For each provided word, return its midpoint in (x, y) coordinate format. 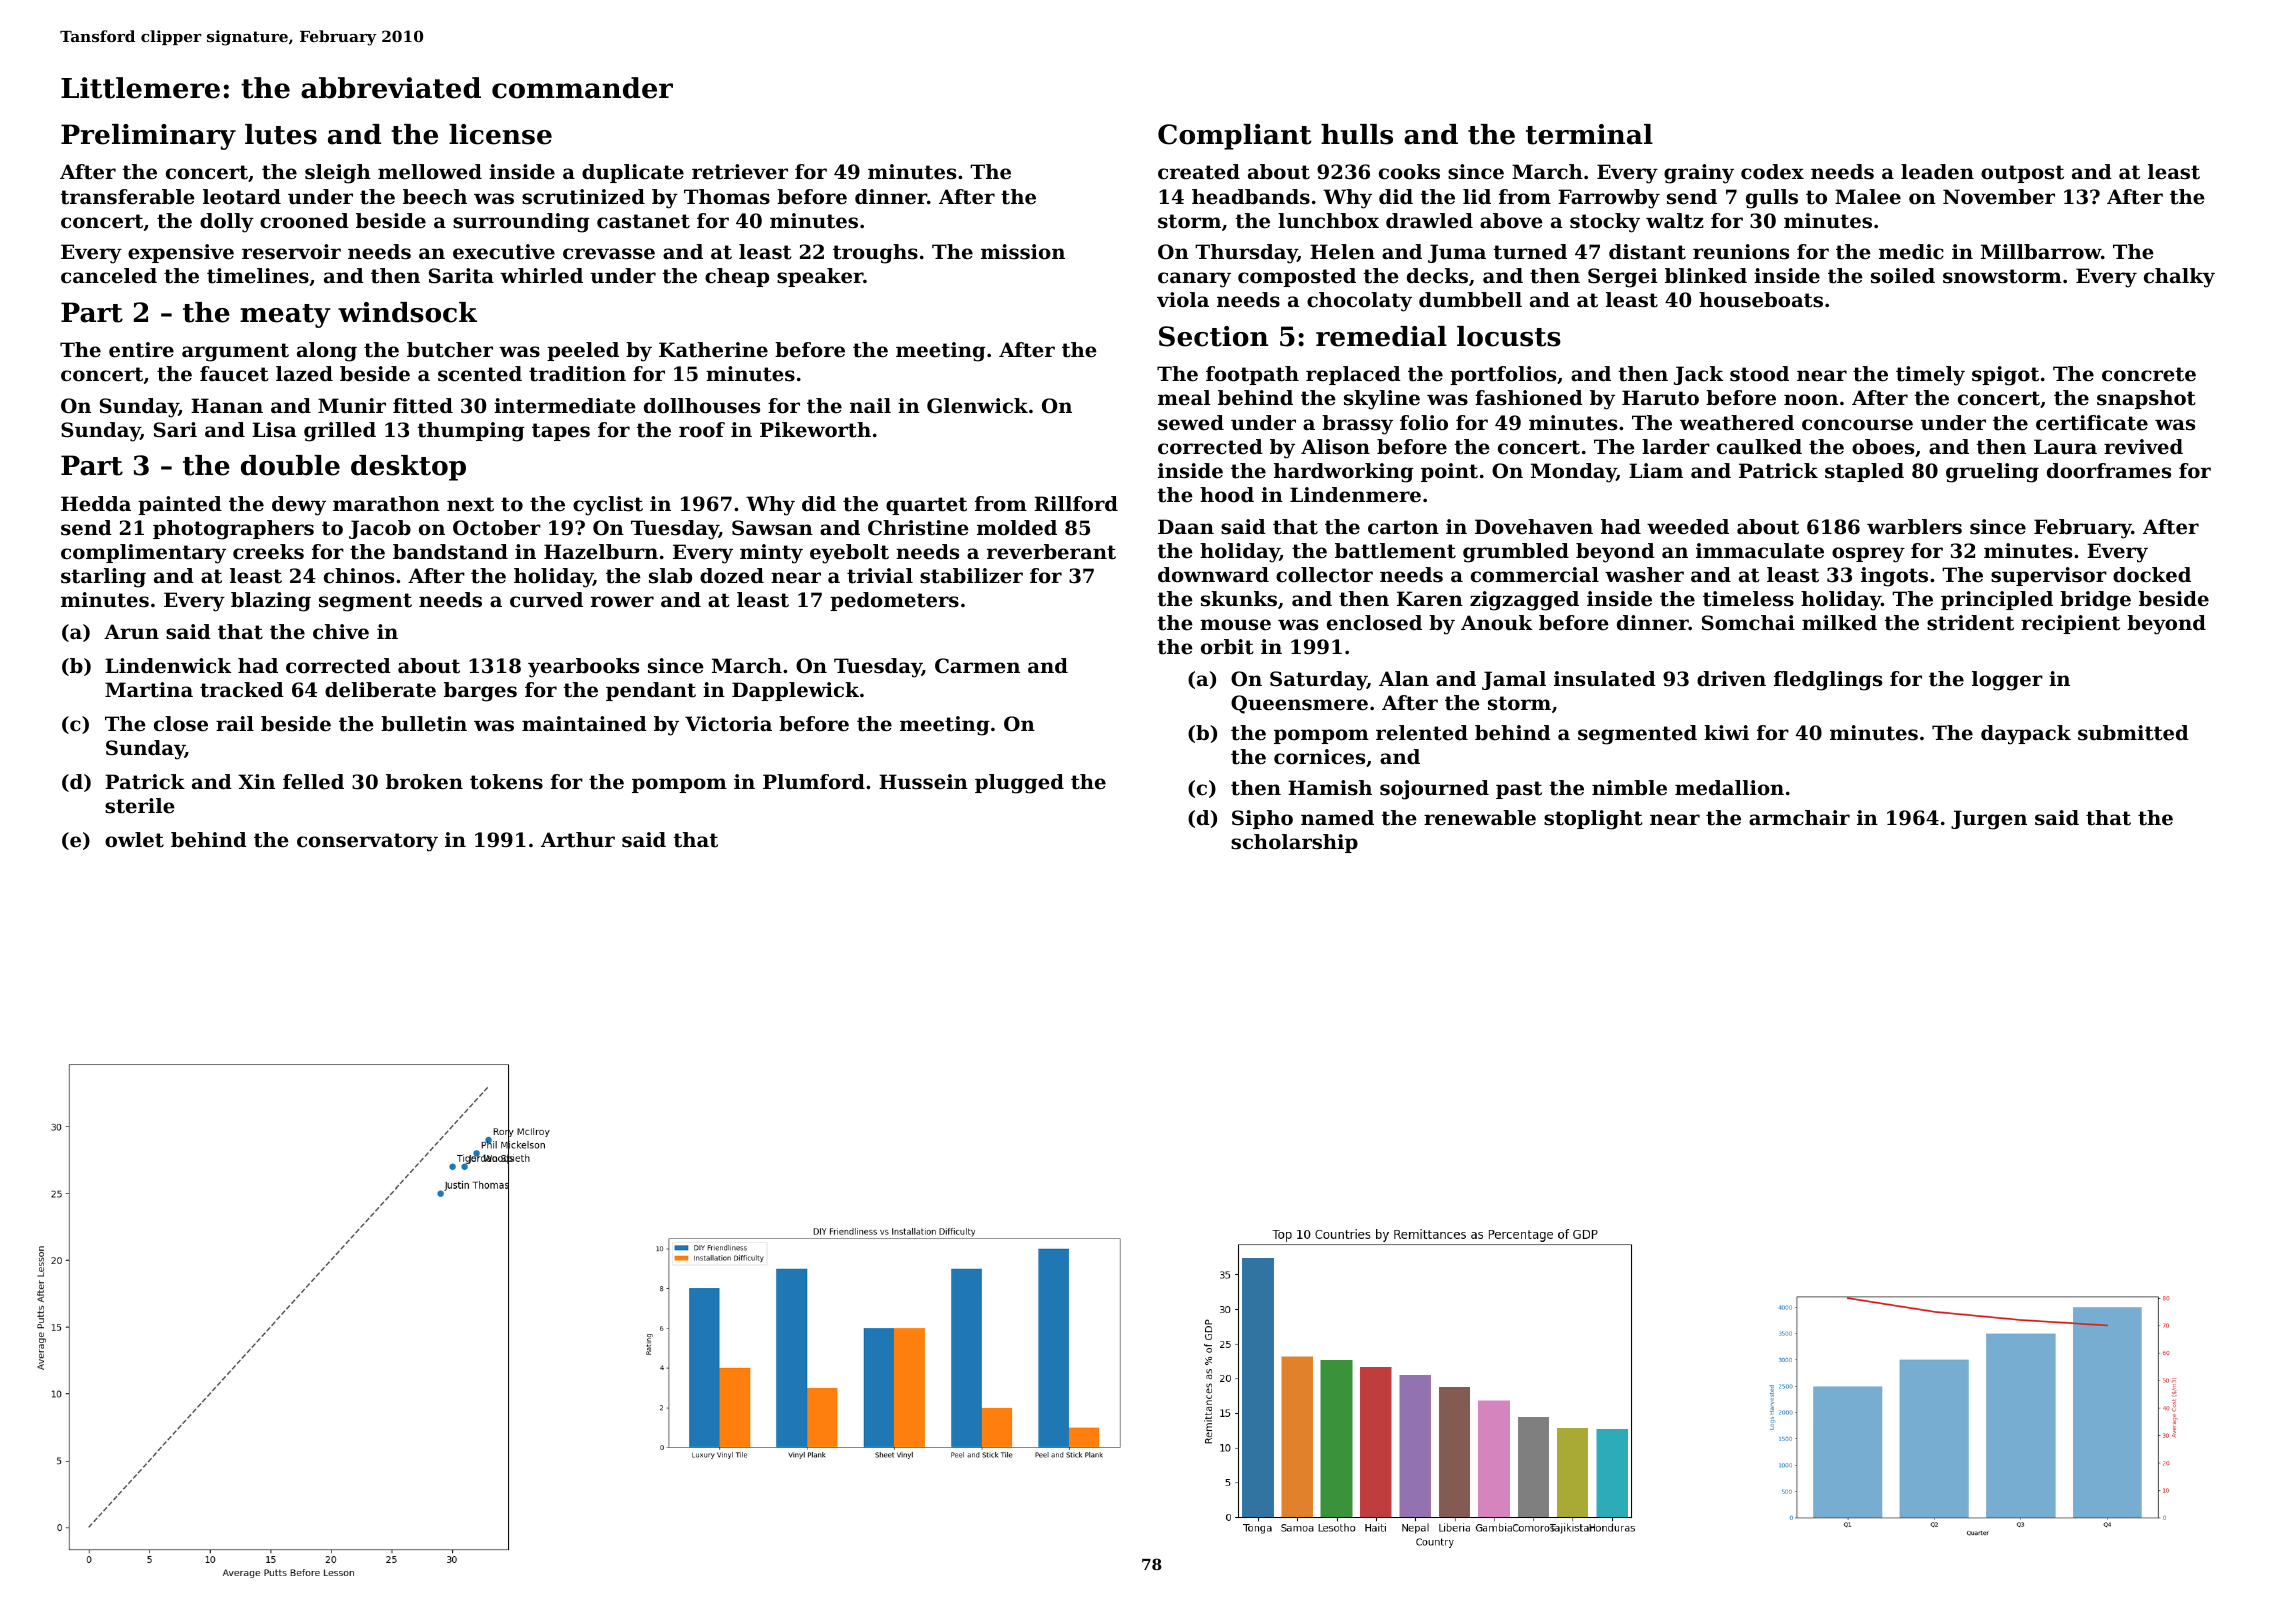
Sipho (1262, 819)
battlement (1395, 551)
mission (1023, 252)
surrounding (521, 223)
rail (235, 724)
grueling (1992, 473)
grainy (1699, 174)
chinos (359, 576)
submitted (2133, 733)
